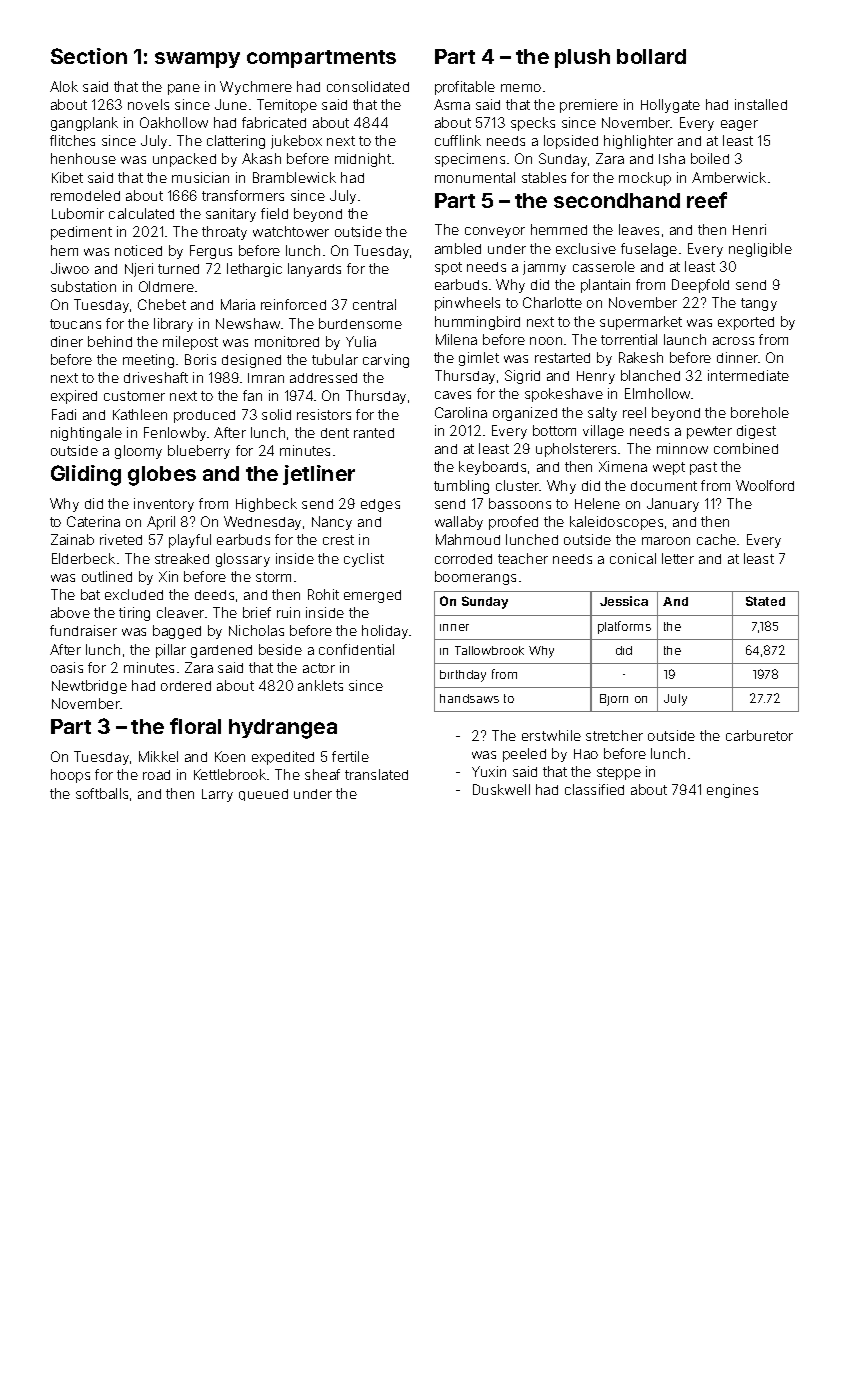 The height and width of the screenshot is (1400, 849). Describe the element at coordinates (458, 248) in the screenshot. I see `ambled` at that location.
